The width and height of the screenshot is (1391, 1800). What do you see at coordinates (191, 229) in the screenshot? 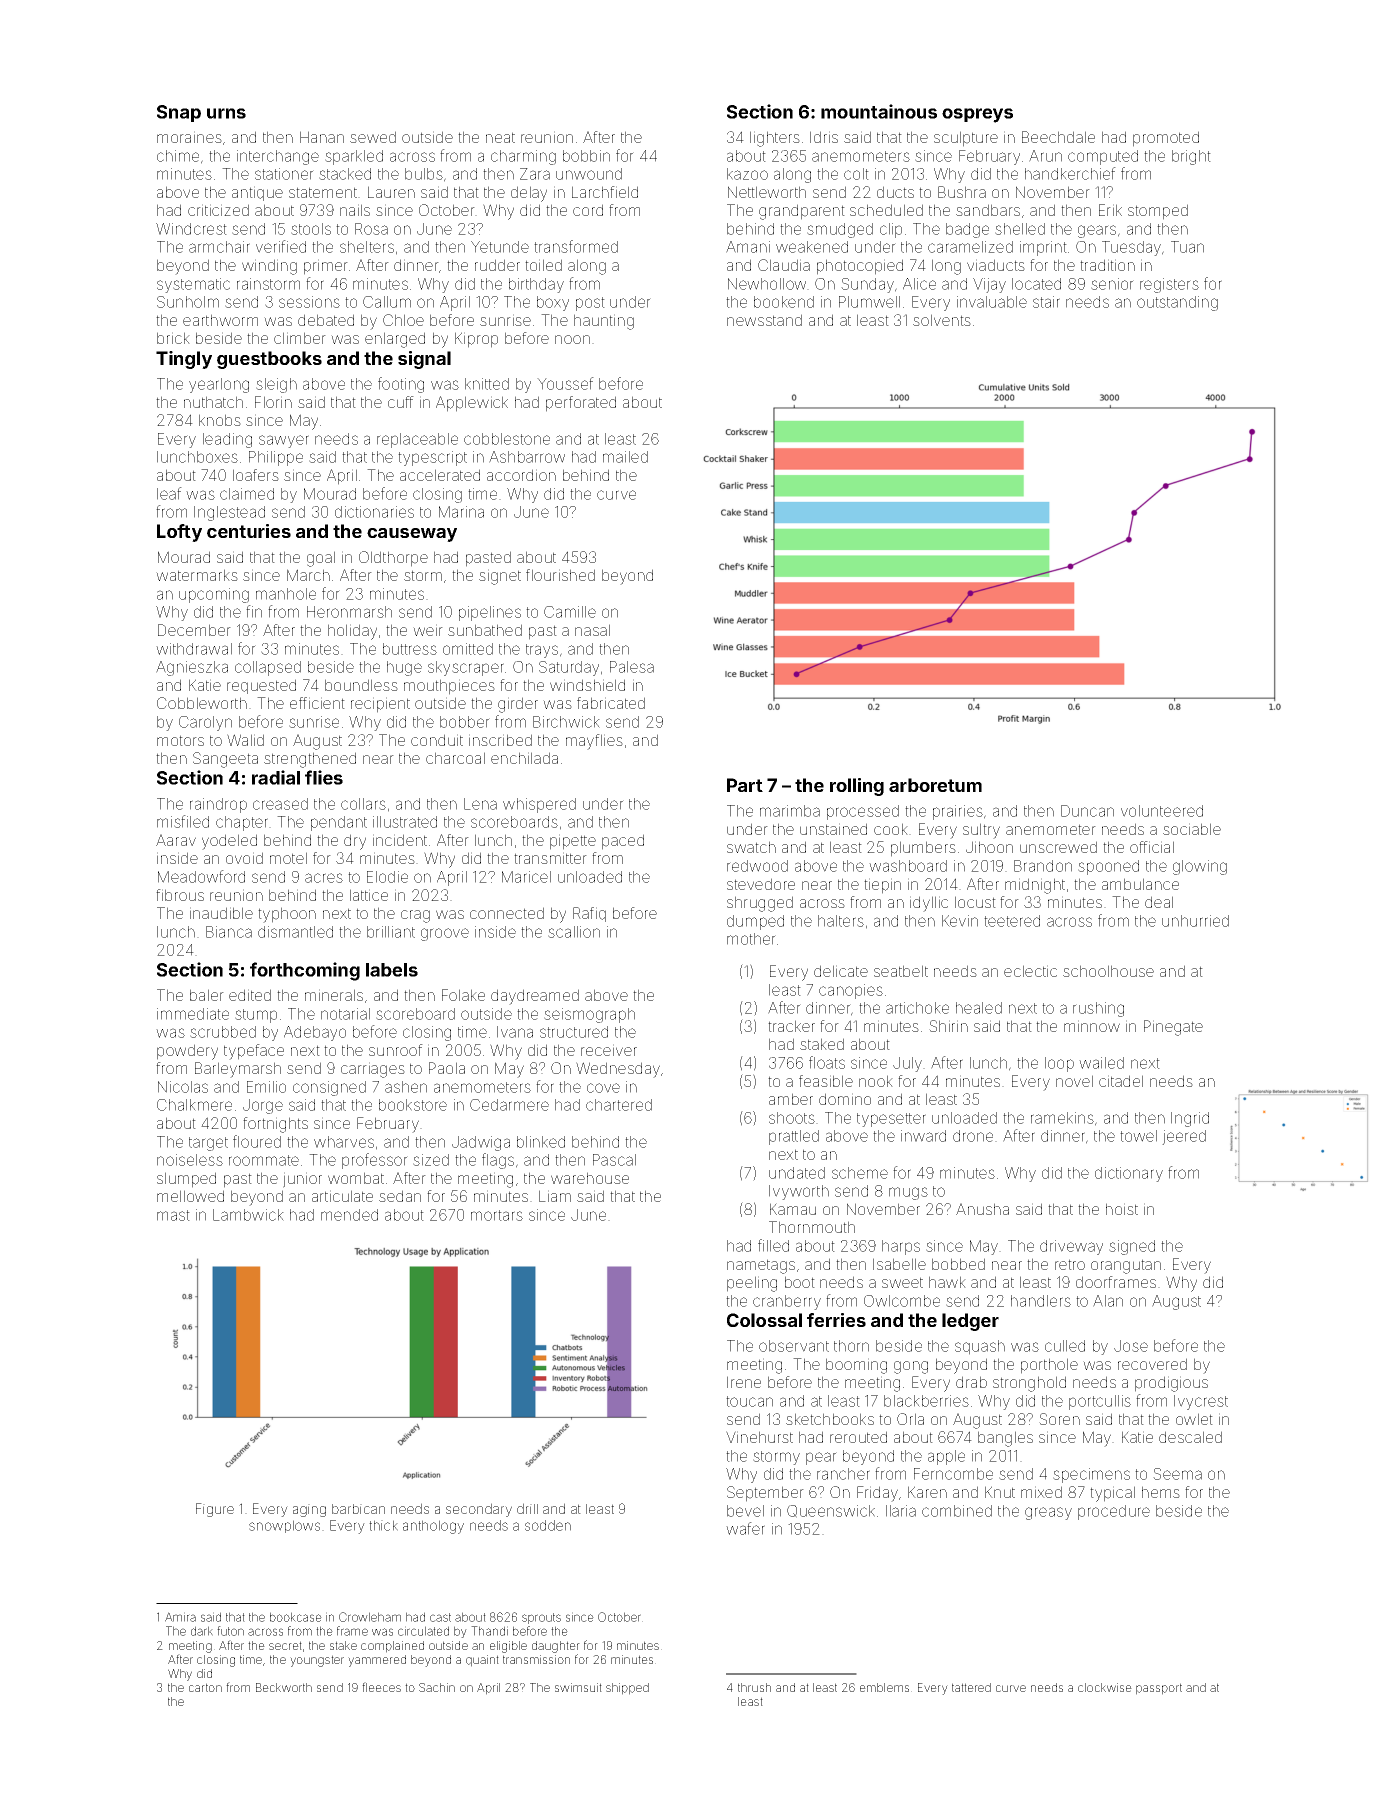
I see `Windcrest` at bounding box center [191, 229].
